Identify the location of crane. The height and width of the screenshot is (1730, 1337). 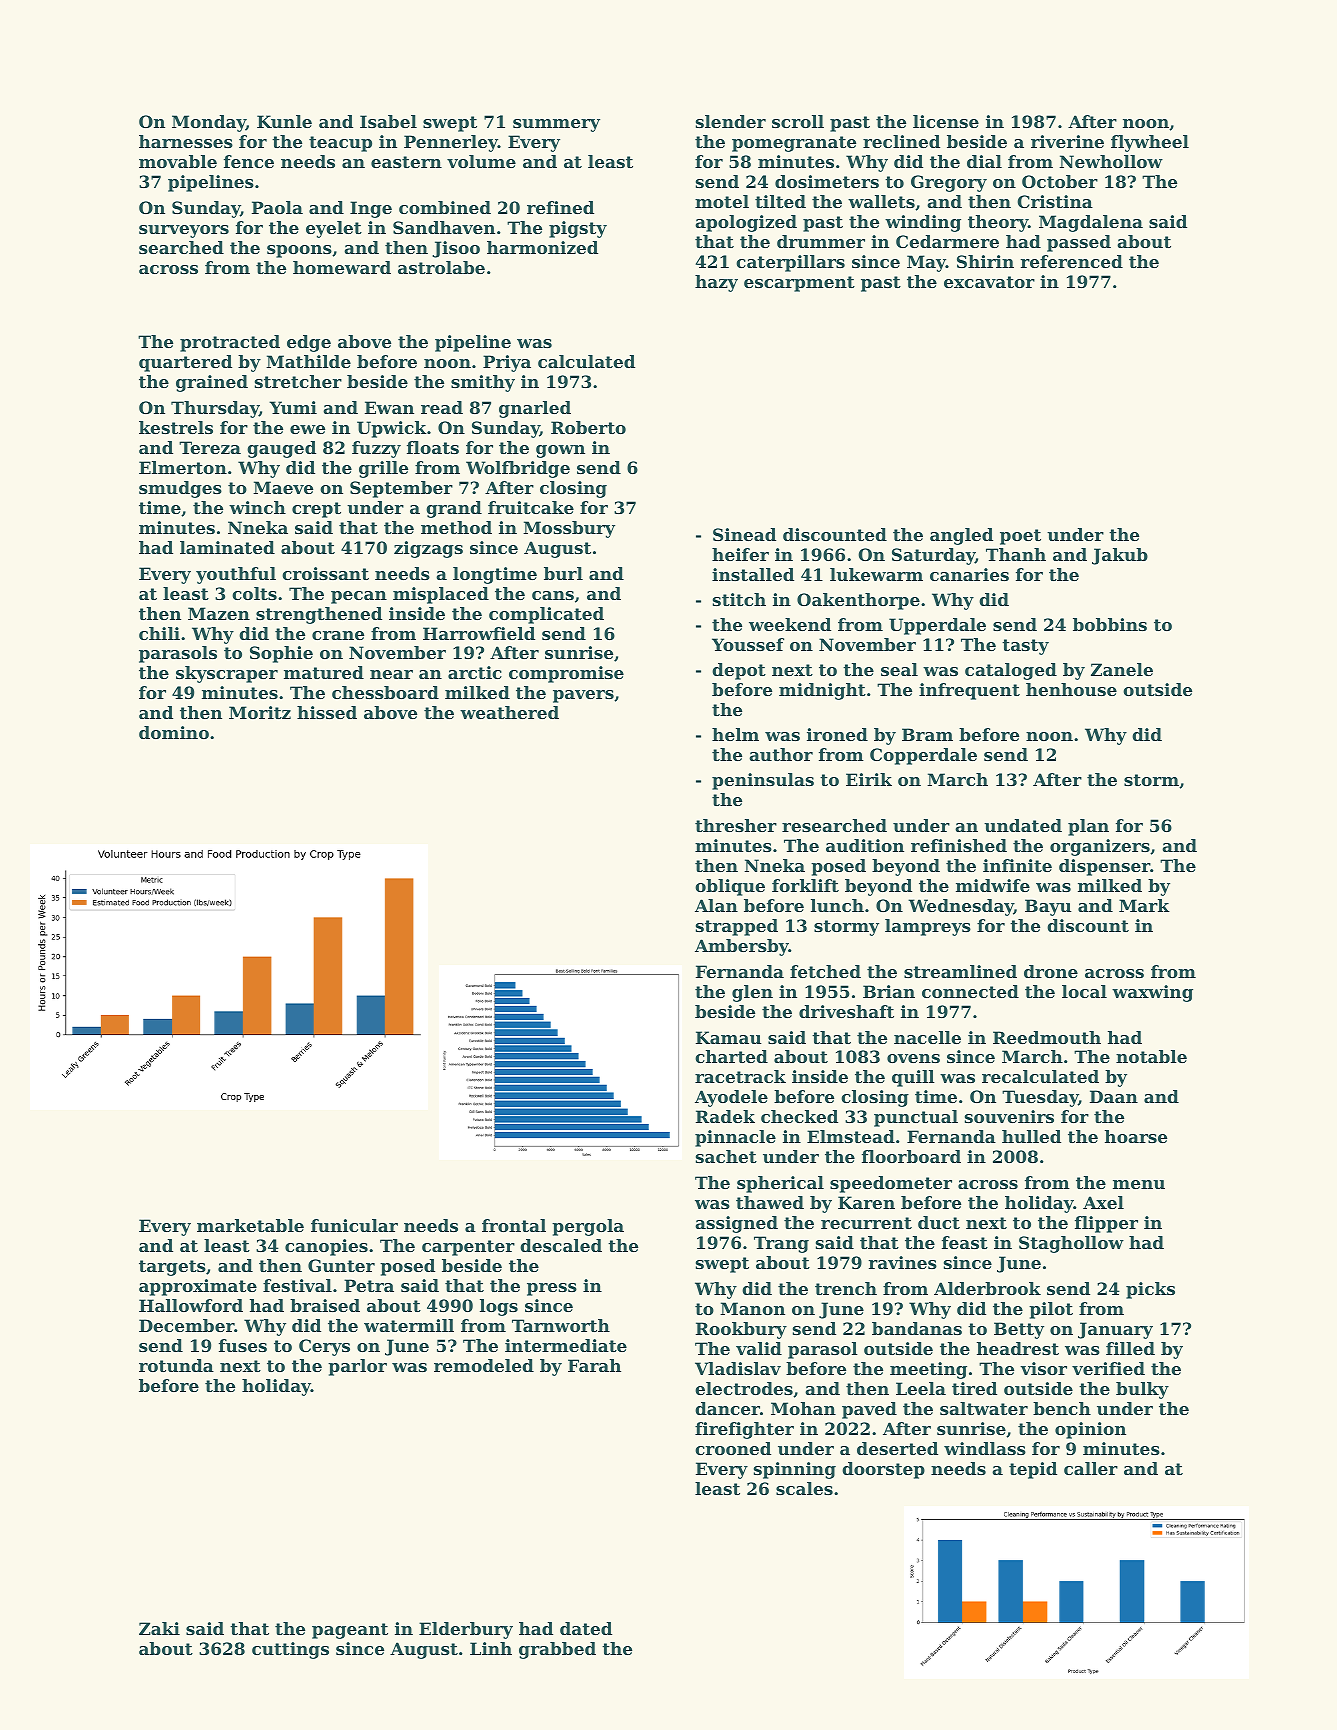
(338, 635).
